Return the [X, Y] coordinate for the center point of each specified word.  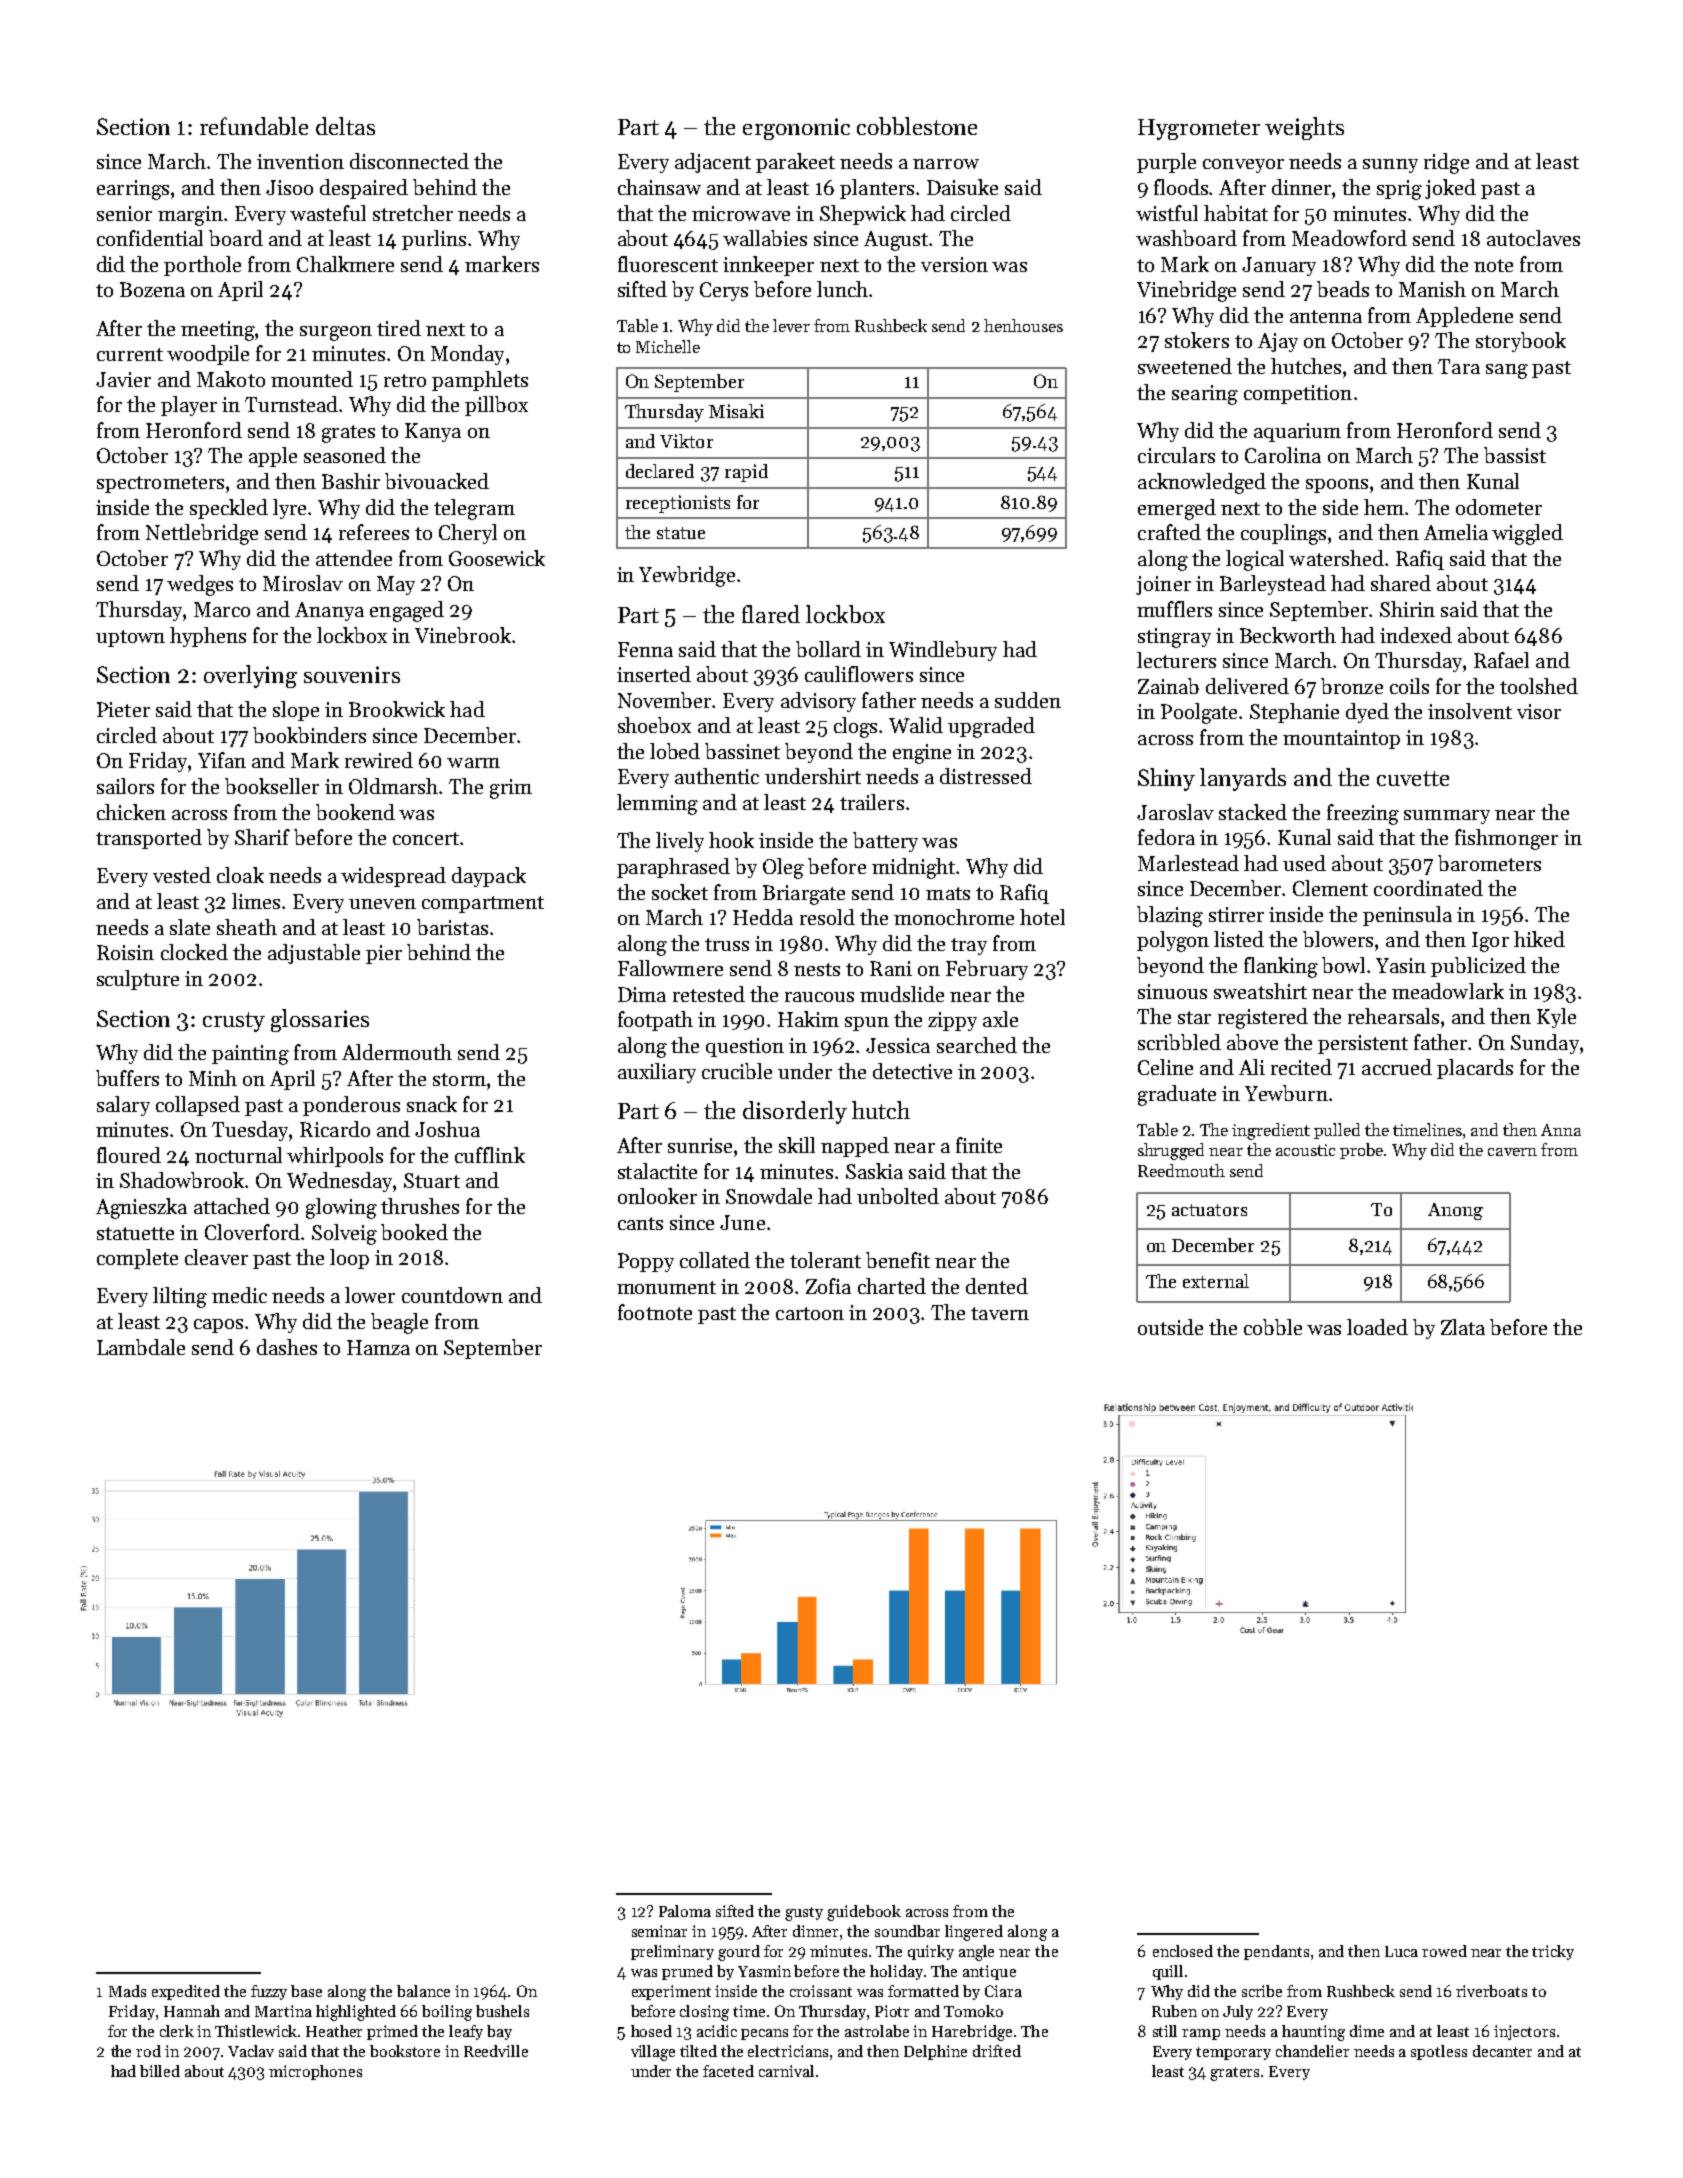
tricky [1553, 1952]
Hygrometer [1199, 129]
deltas [345, 126]
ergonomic [796, 129]
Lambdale [141, 1347]
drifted [997, 2051]
